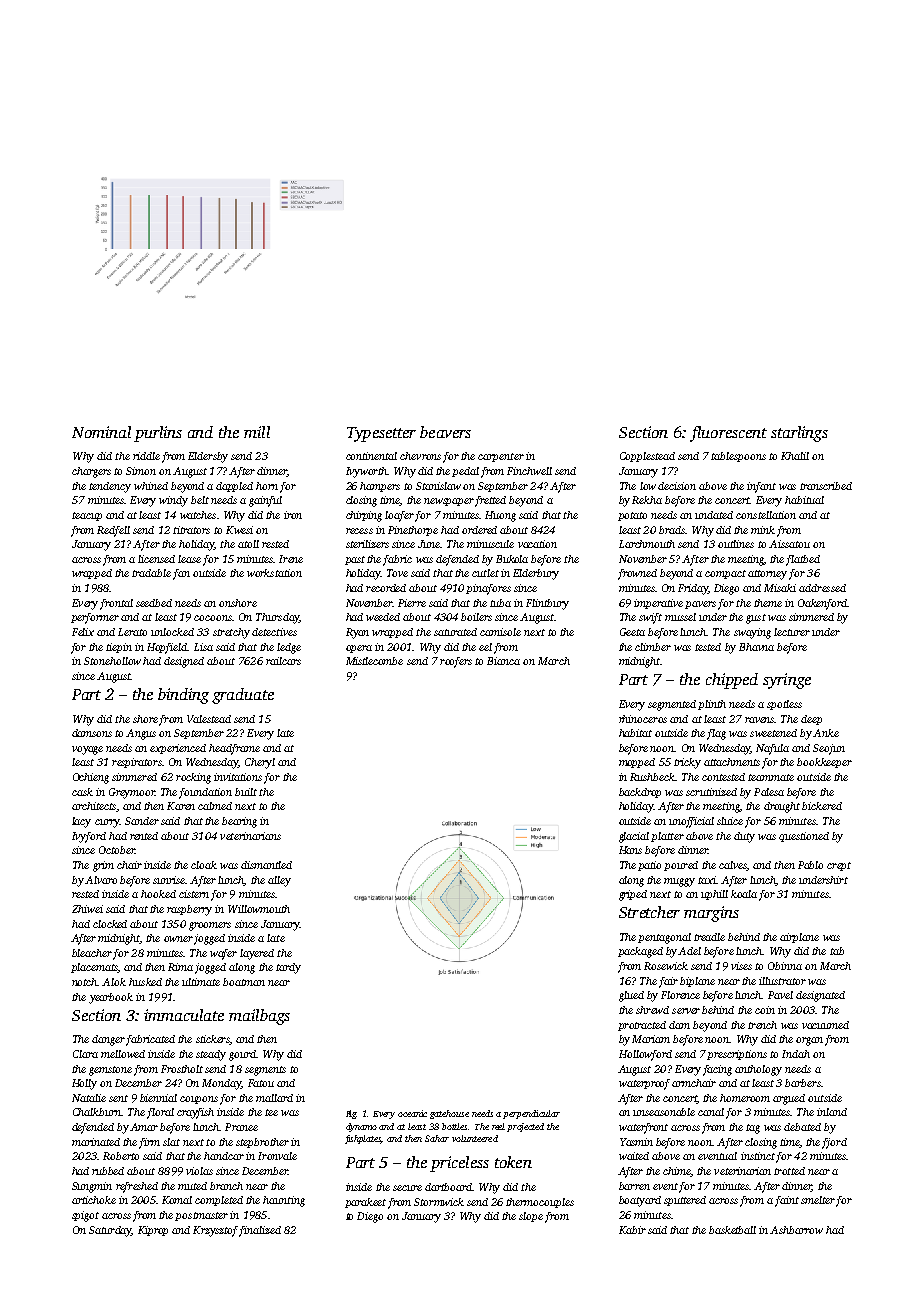 Image resolution: width=924 pixels, height=1308 pixels. I want to click on mailbags, so click(259, 1017).
